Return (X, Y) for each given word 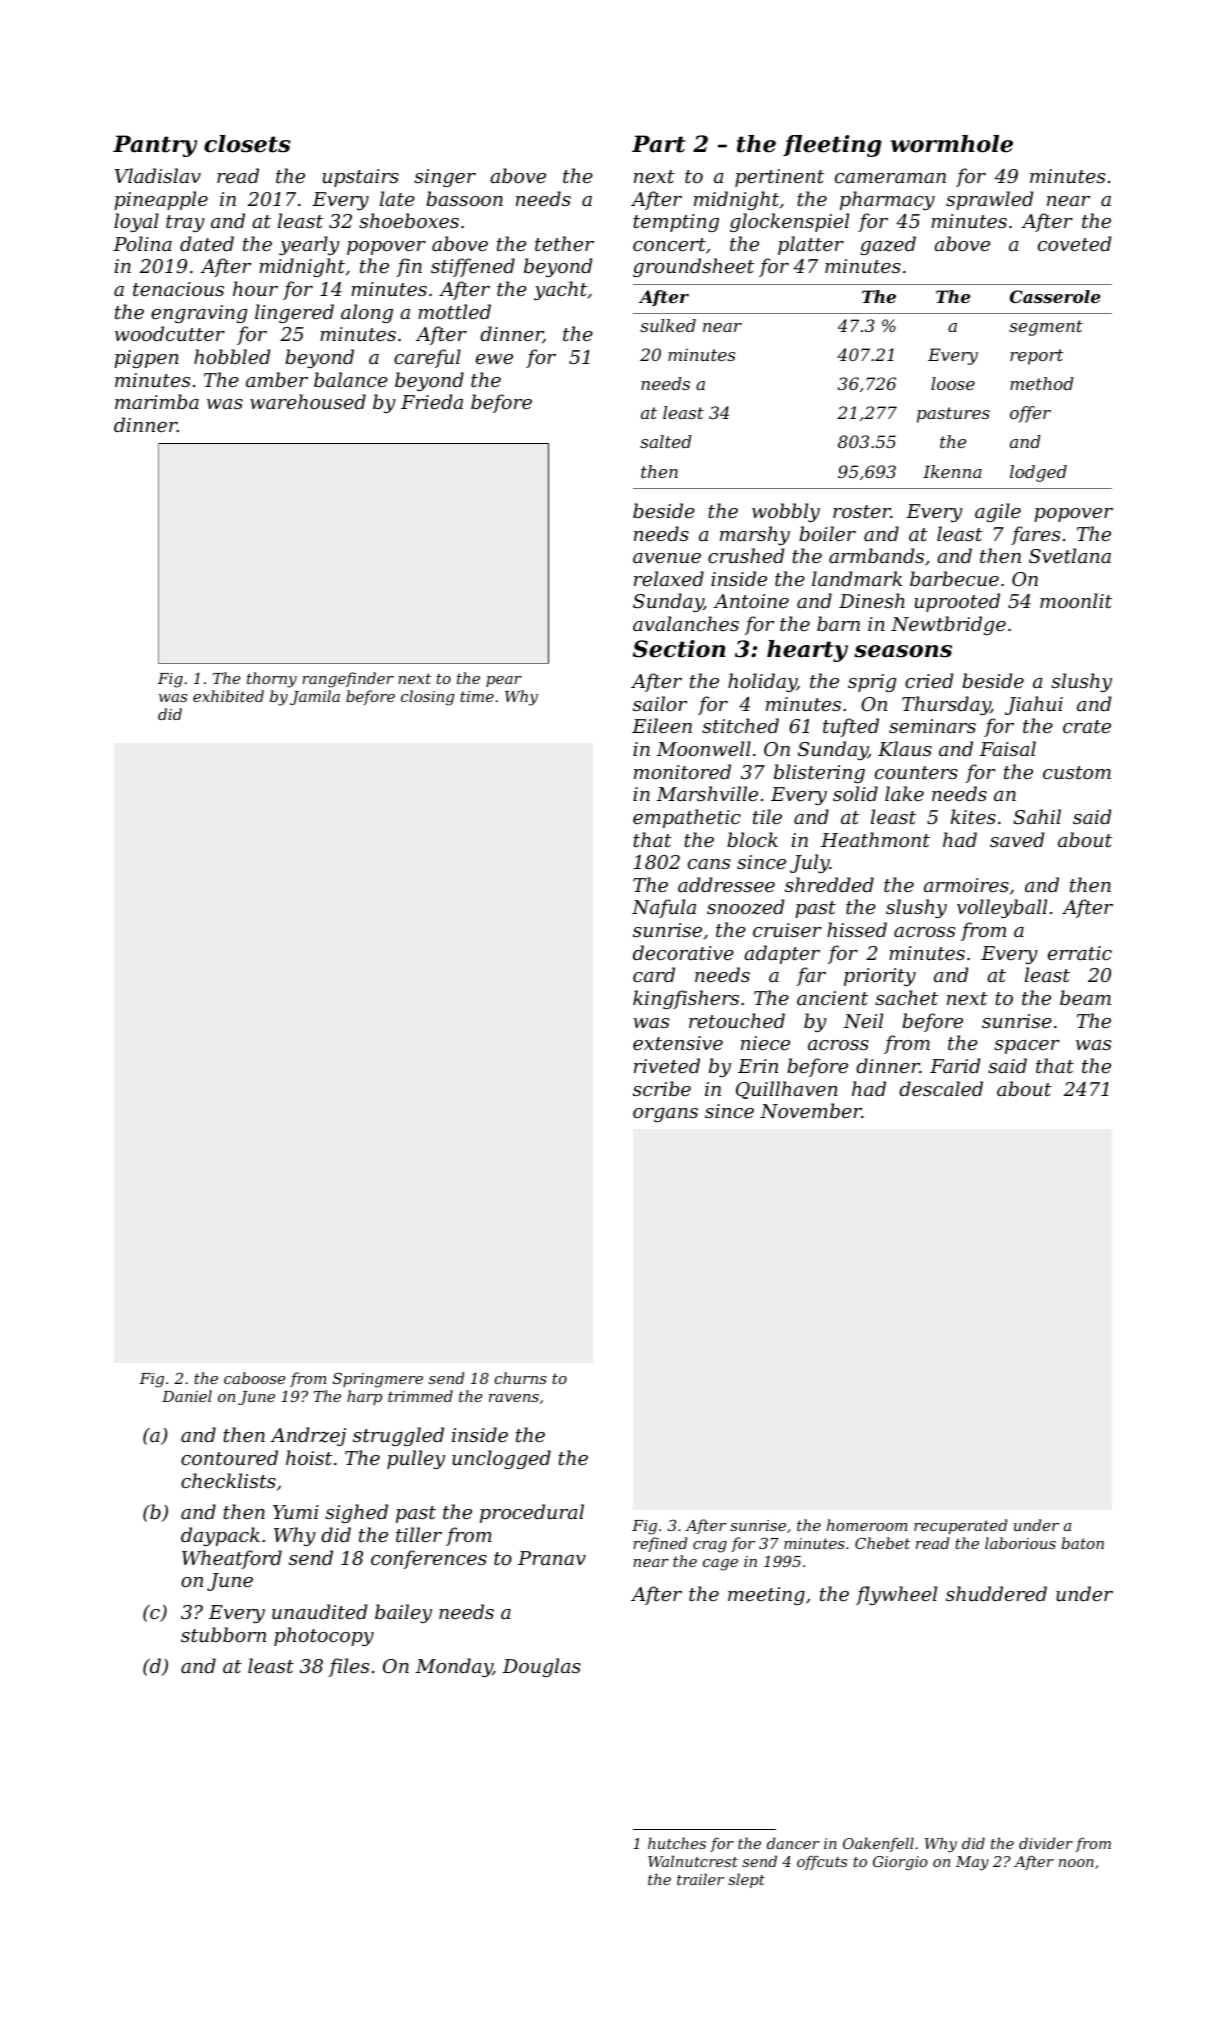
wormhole (952, 144)
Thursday (946, 705)
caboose (254, 1378)
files (348, 1667)
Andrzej (308, 1436)
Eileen (662, 725)
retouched (737, 1020)
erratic (1080, 953)
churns (520, 1378)
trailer (700, 1879)
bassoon (464, 198)
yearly (309, 245)
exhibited (228, 696)
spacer (1027, 1047)
